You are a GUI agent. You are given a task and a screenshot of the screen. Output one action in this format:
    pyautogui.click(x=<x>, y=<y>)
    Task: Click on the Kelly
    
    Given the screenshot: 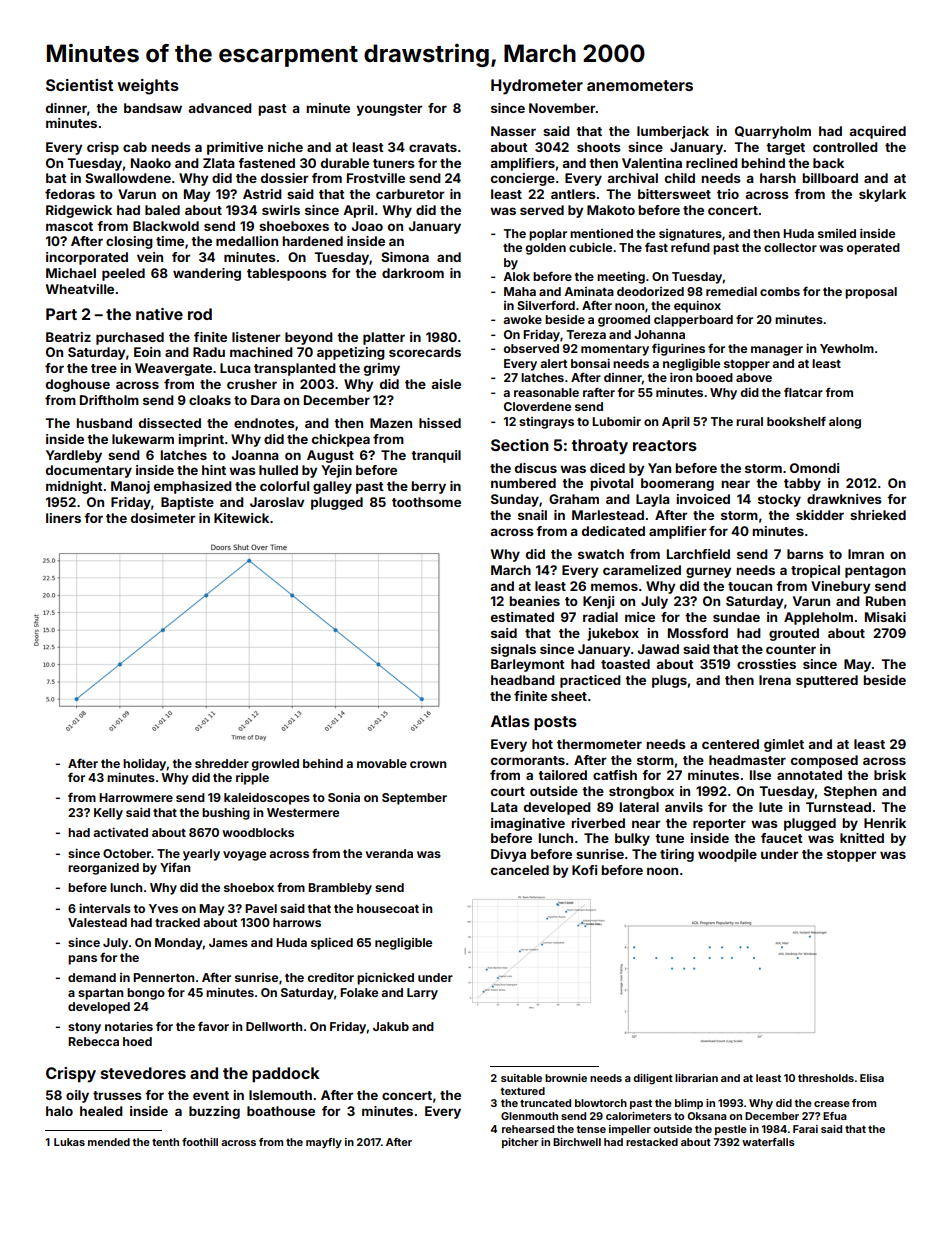 What is the action you would take?
    pyautogui.click(x=108, y=814)
